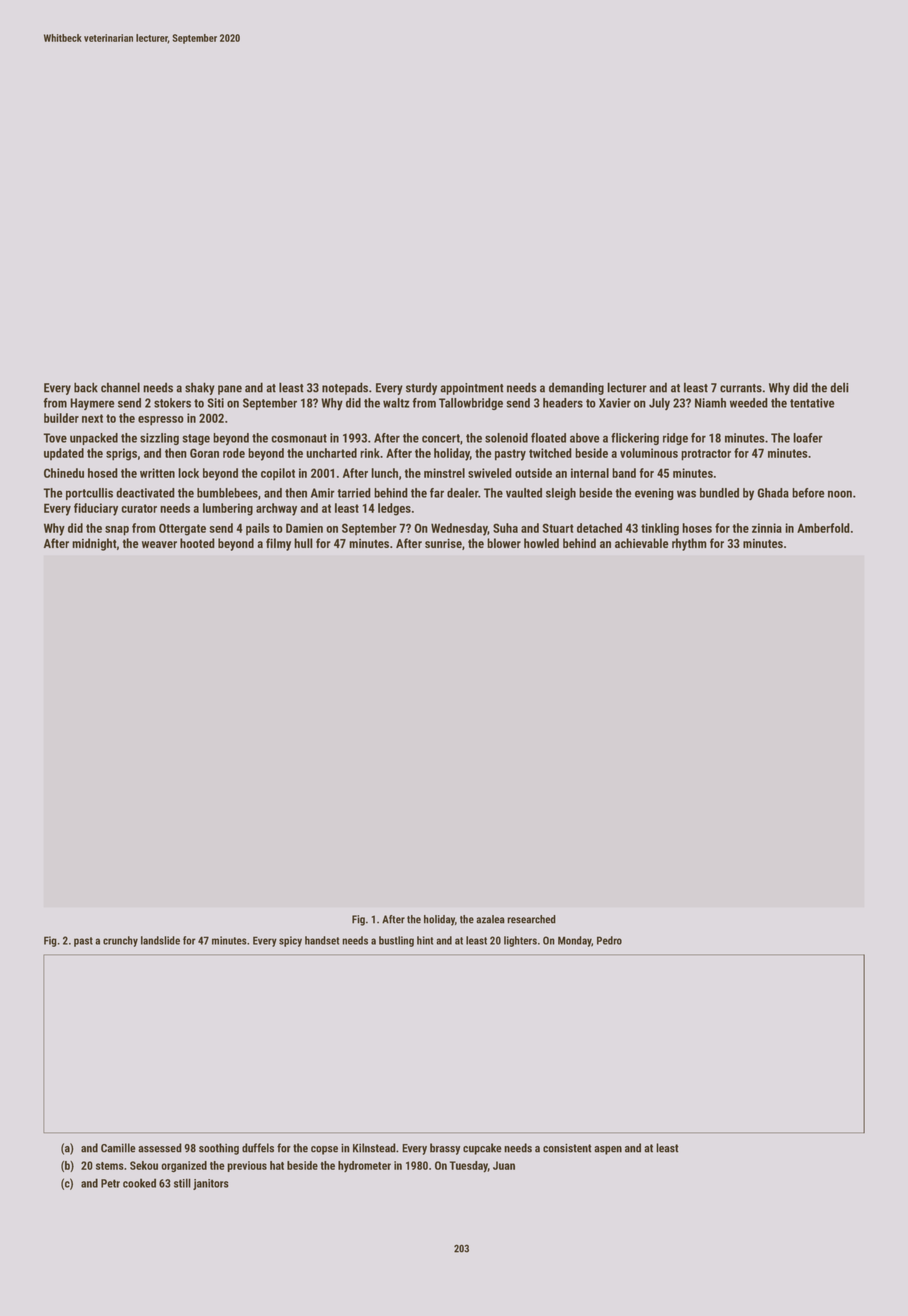  I want to click on deli, so click(840, 387).
